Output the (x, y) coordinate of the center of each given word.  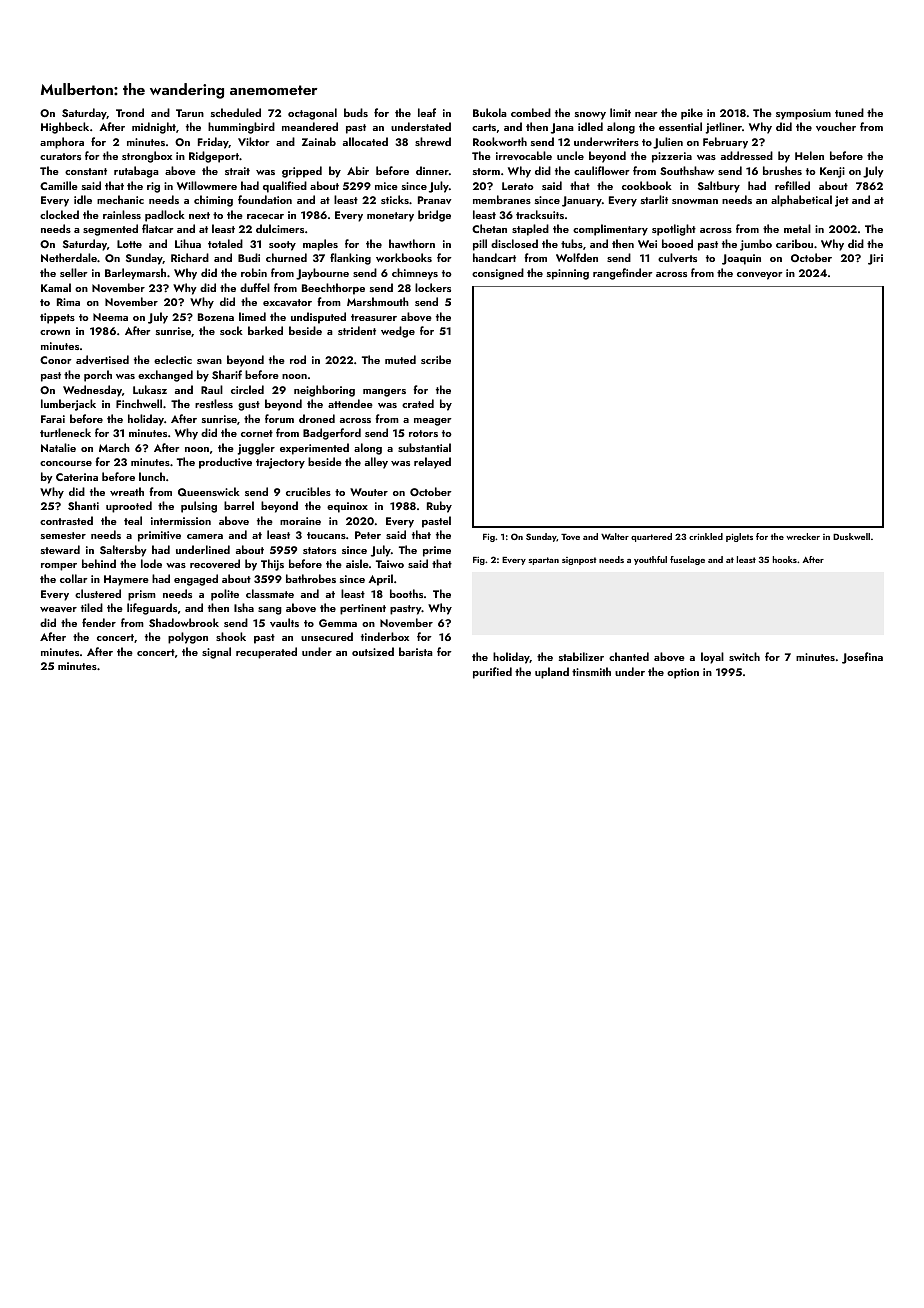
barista (416, 651)
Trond (130, 112)
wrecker (803, 536)
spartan (543, 561)
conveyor (760, 276)
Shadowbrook (184, 622)
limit (620, 112)
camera (205, 536)
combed (531, 112)
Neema (110, 317)
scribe (436, 359)
